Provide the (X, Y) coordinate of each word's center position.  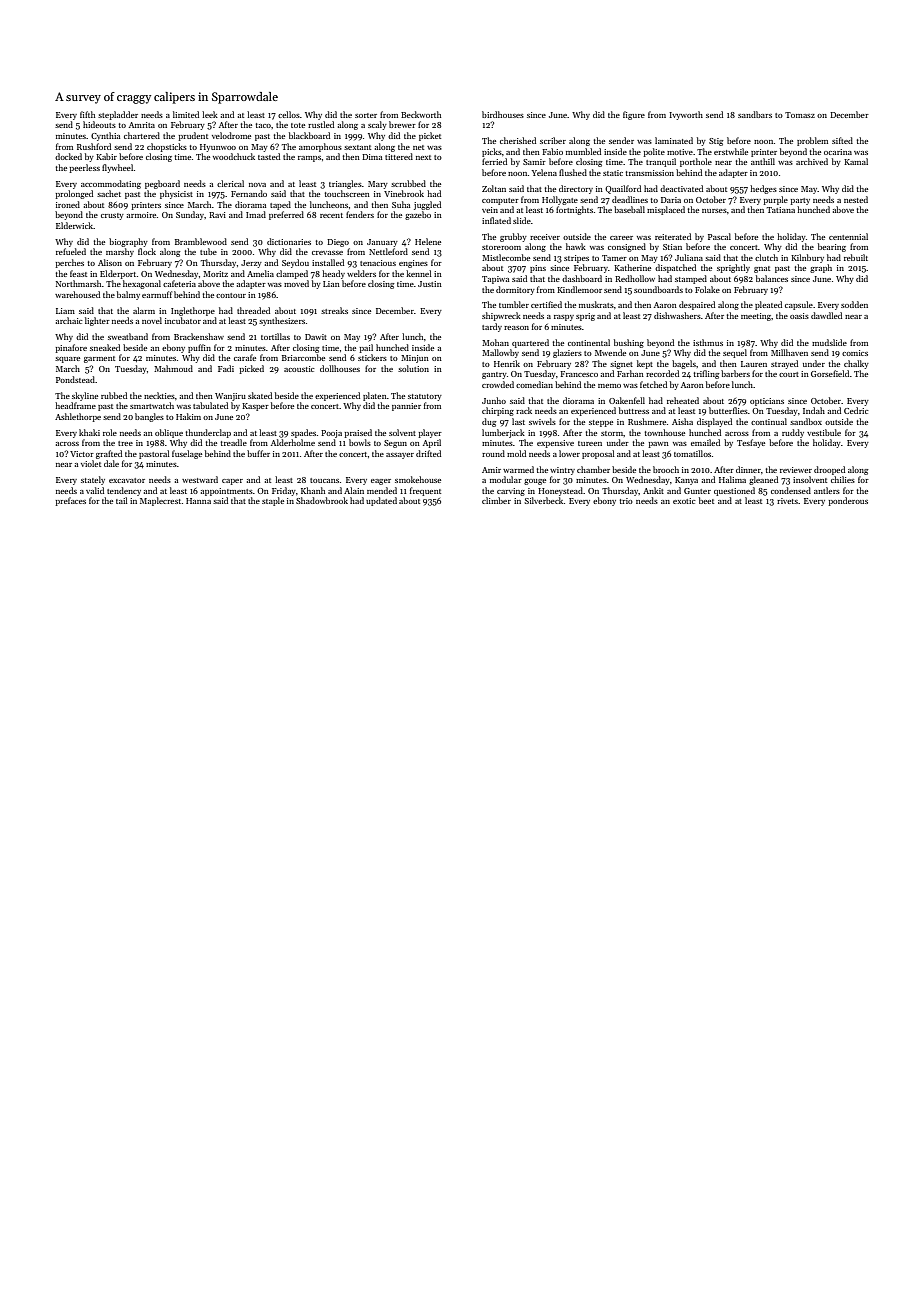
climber (496, 500)
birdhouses (503, 114)
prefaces (70, 501)
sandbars (755, 114)
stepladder (118, 115)
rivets (787, 501)
